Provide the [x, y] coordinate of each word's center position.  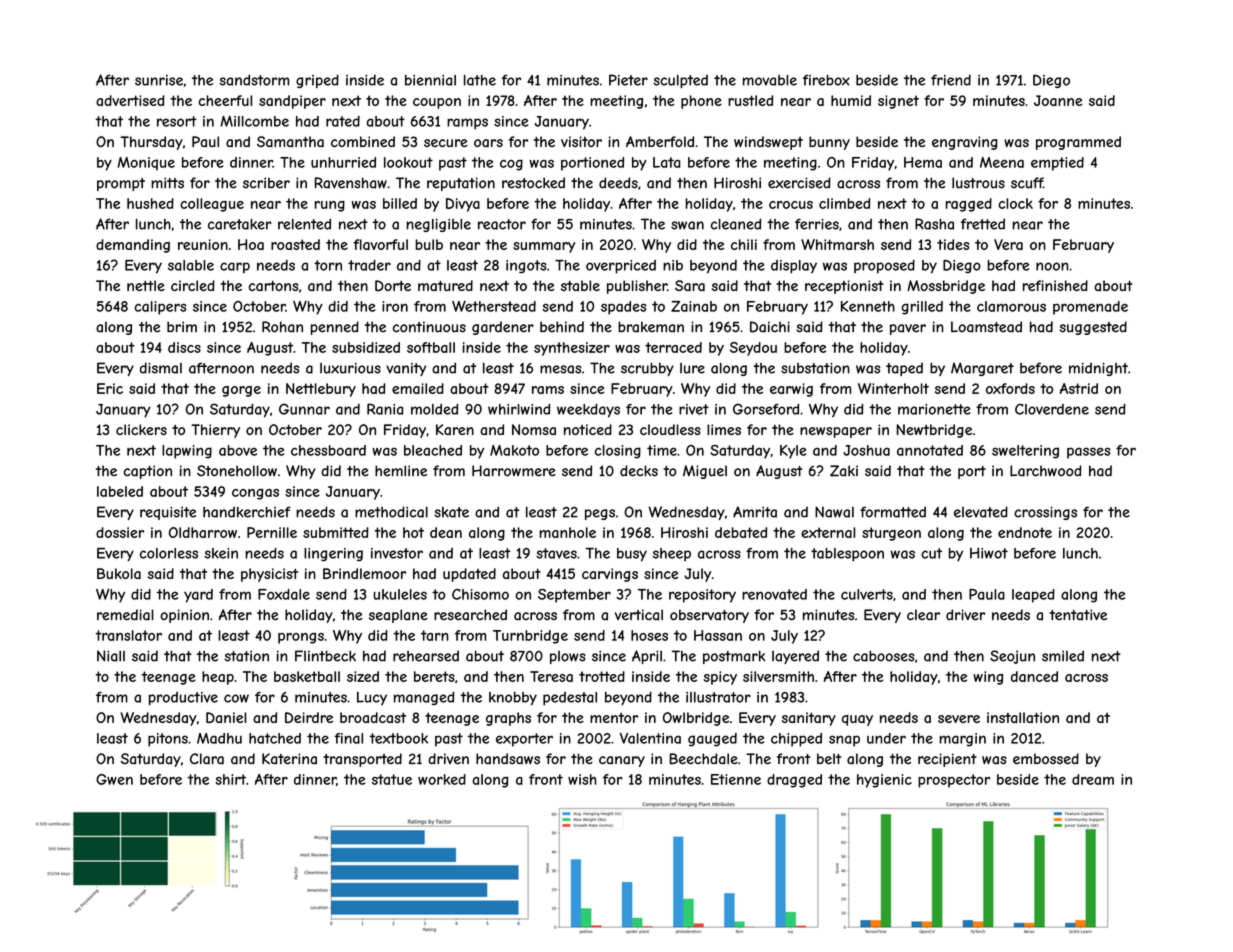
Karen [455, 429]
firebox [826, 80]
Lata [666, 162]
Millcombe [254, 121]
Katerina [289, 759]
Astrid [1079, 388]
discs [184, 347]
